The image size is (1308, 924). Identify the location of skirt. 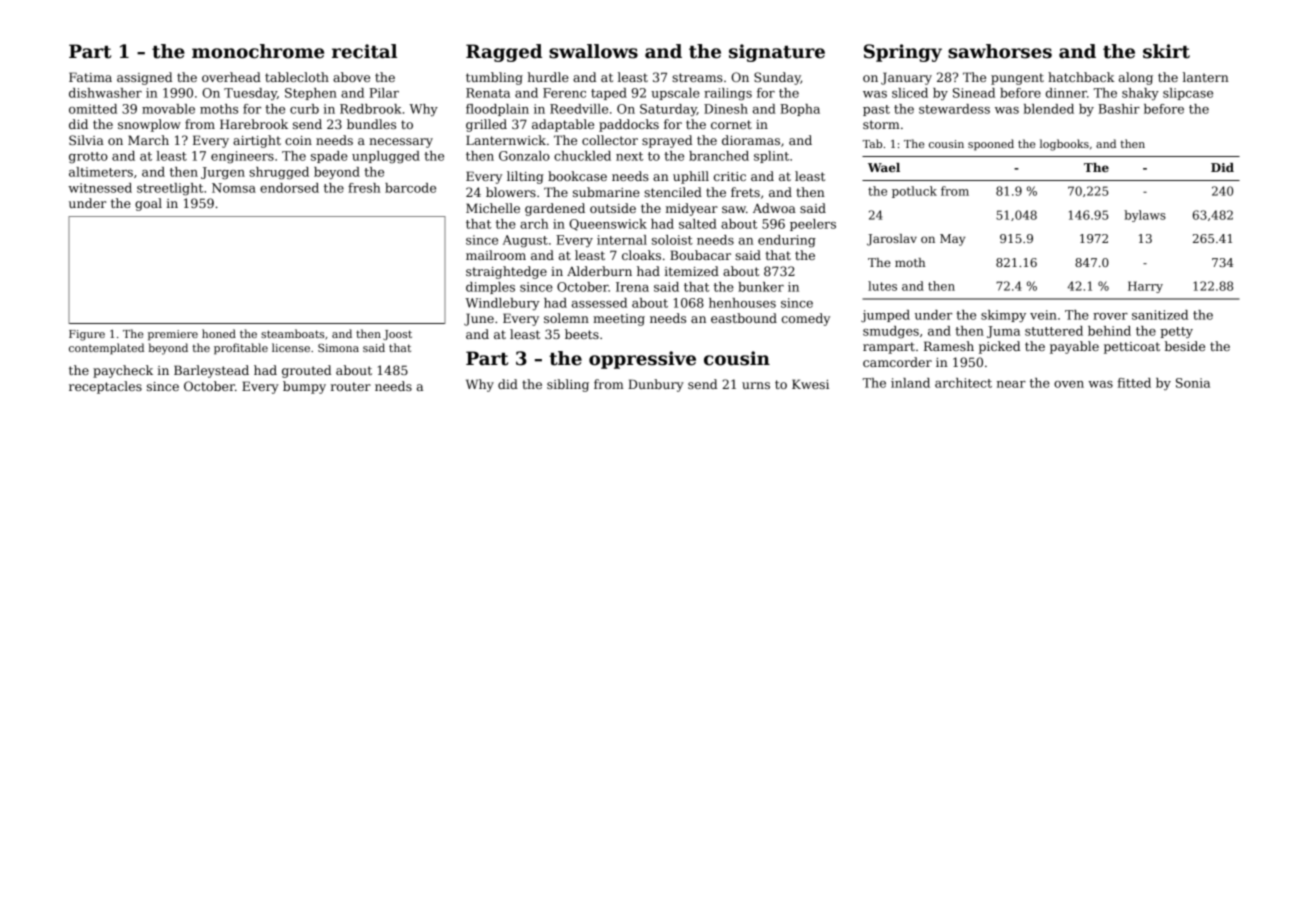
(1166, 51).
